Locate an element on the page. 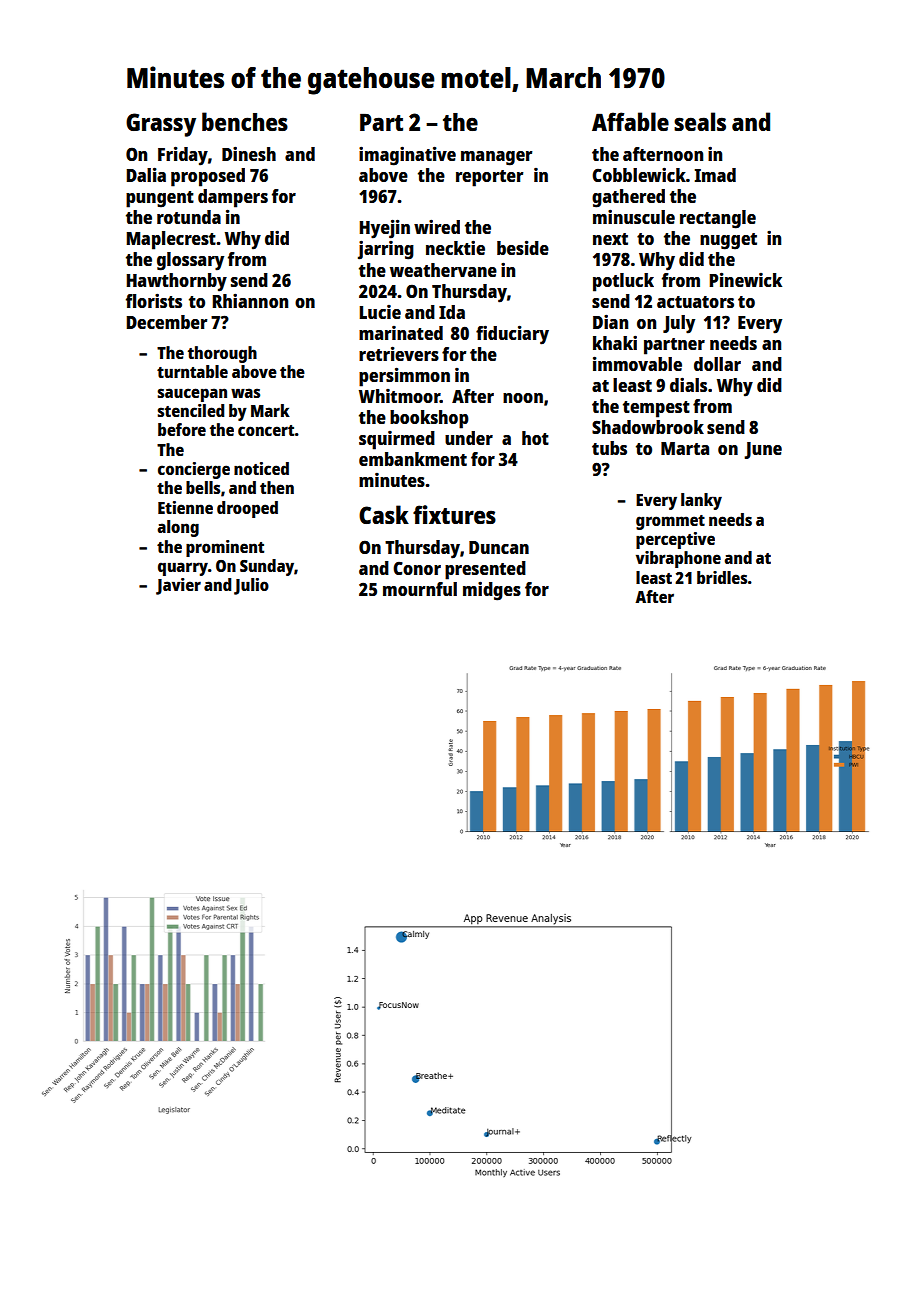 Image resolution: width=908 pixels, height=1316 pixels. lanky is located at coordinates (701, 501).
